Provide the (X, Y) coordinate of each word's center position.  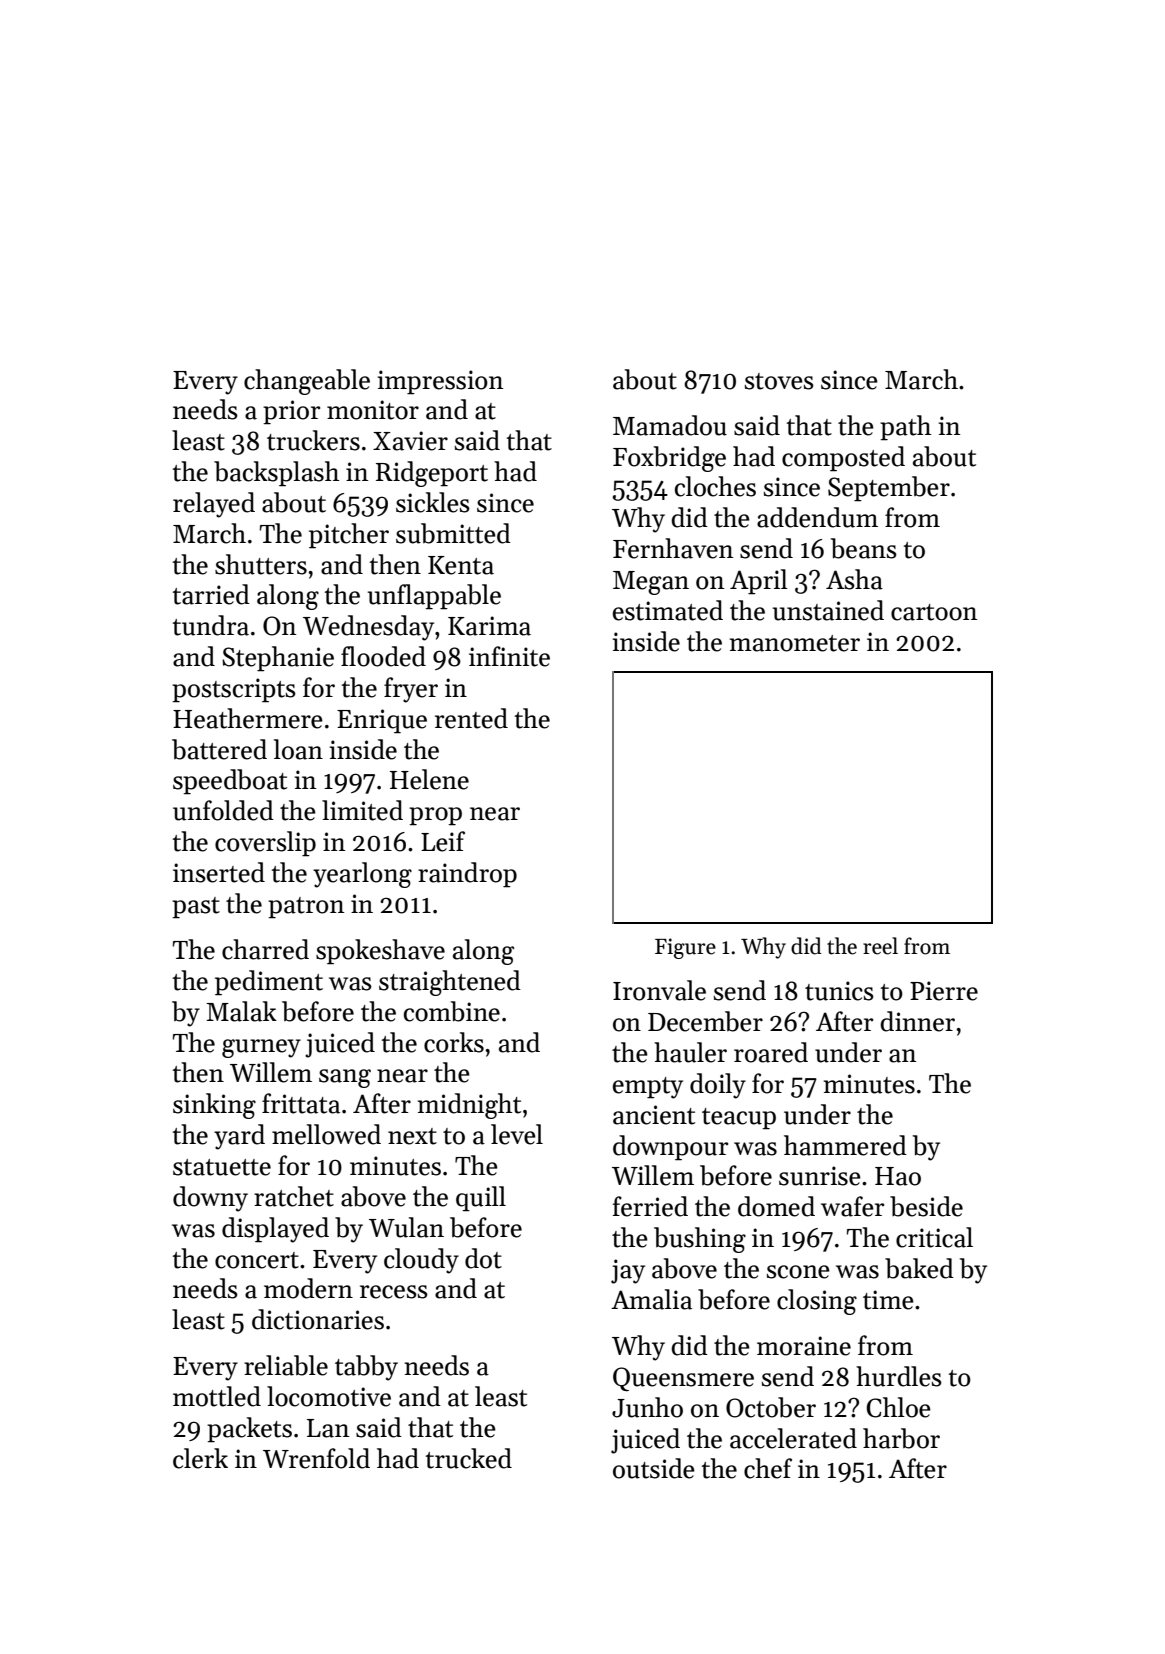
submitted (453, 533)
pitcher (349, 536)
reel (880, 946)
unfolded (223, 810)
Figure (685, 948)
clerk (200, 1458)
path (905, 428)
